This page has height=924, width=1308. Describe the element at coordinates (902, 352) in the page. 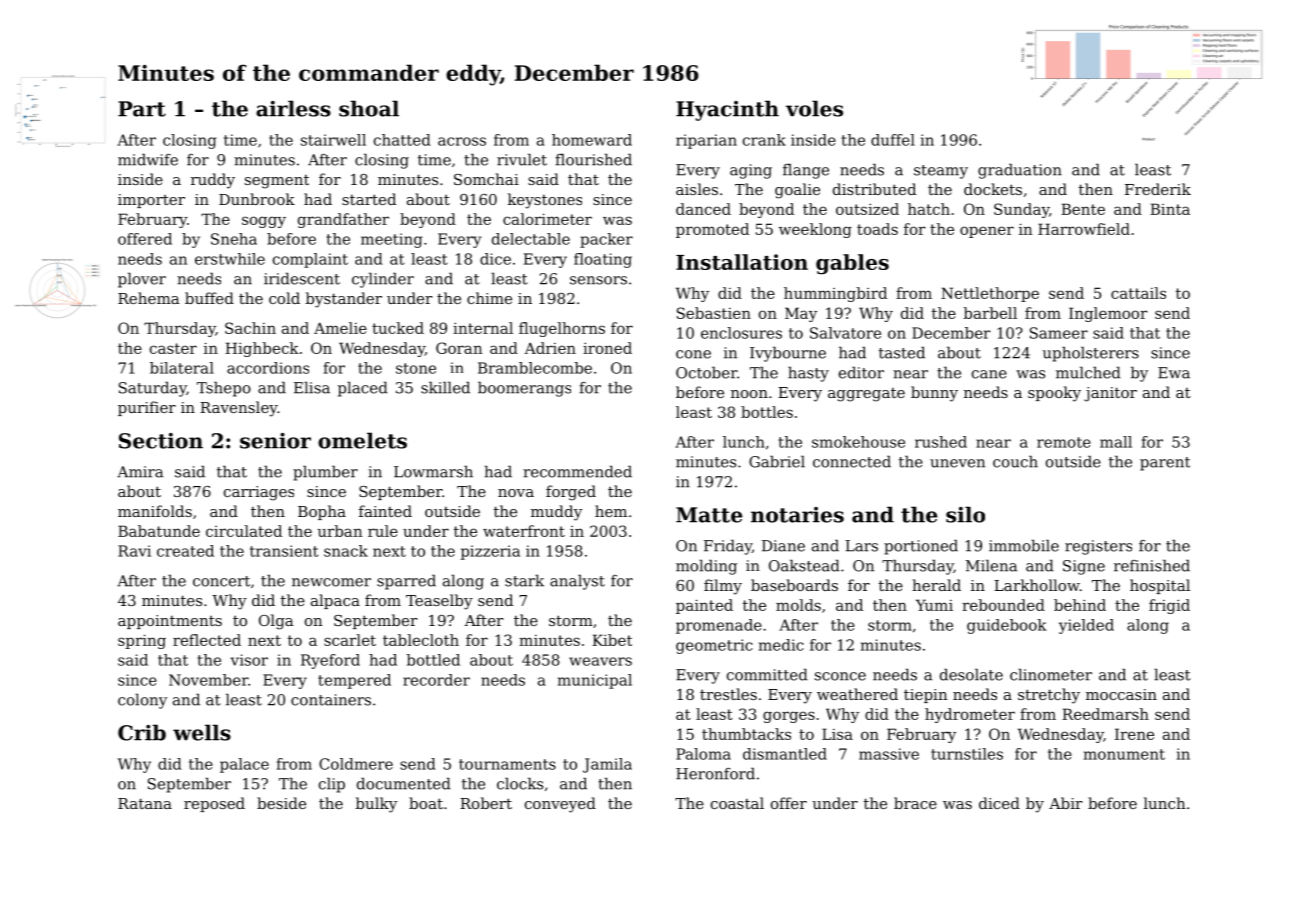

I see `tasted` at that location.
